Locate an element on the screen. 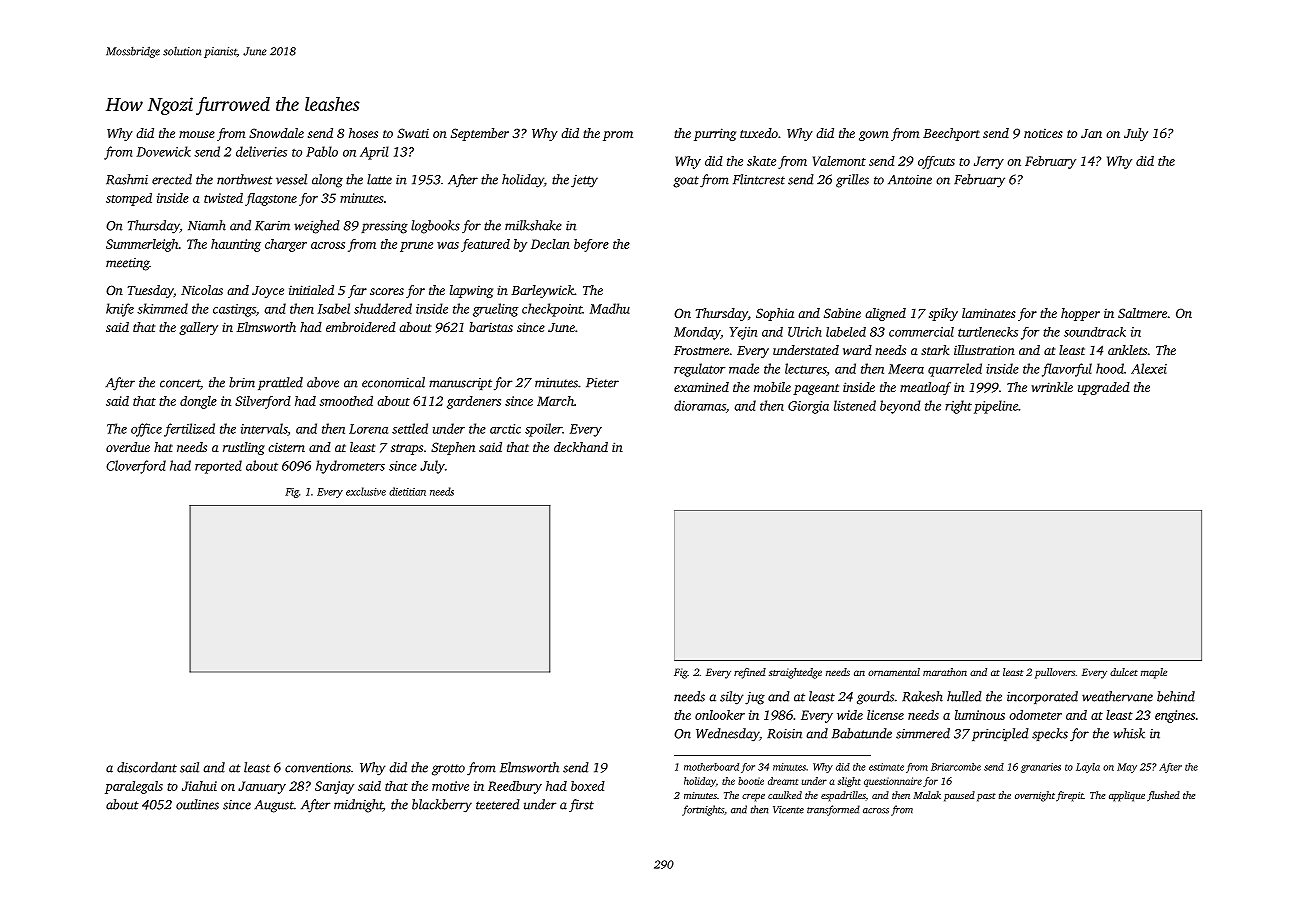 Image resolution: width=1308 pixels, height=924 pixels. sail is located at coordinates (189, 767).
